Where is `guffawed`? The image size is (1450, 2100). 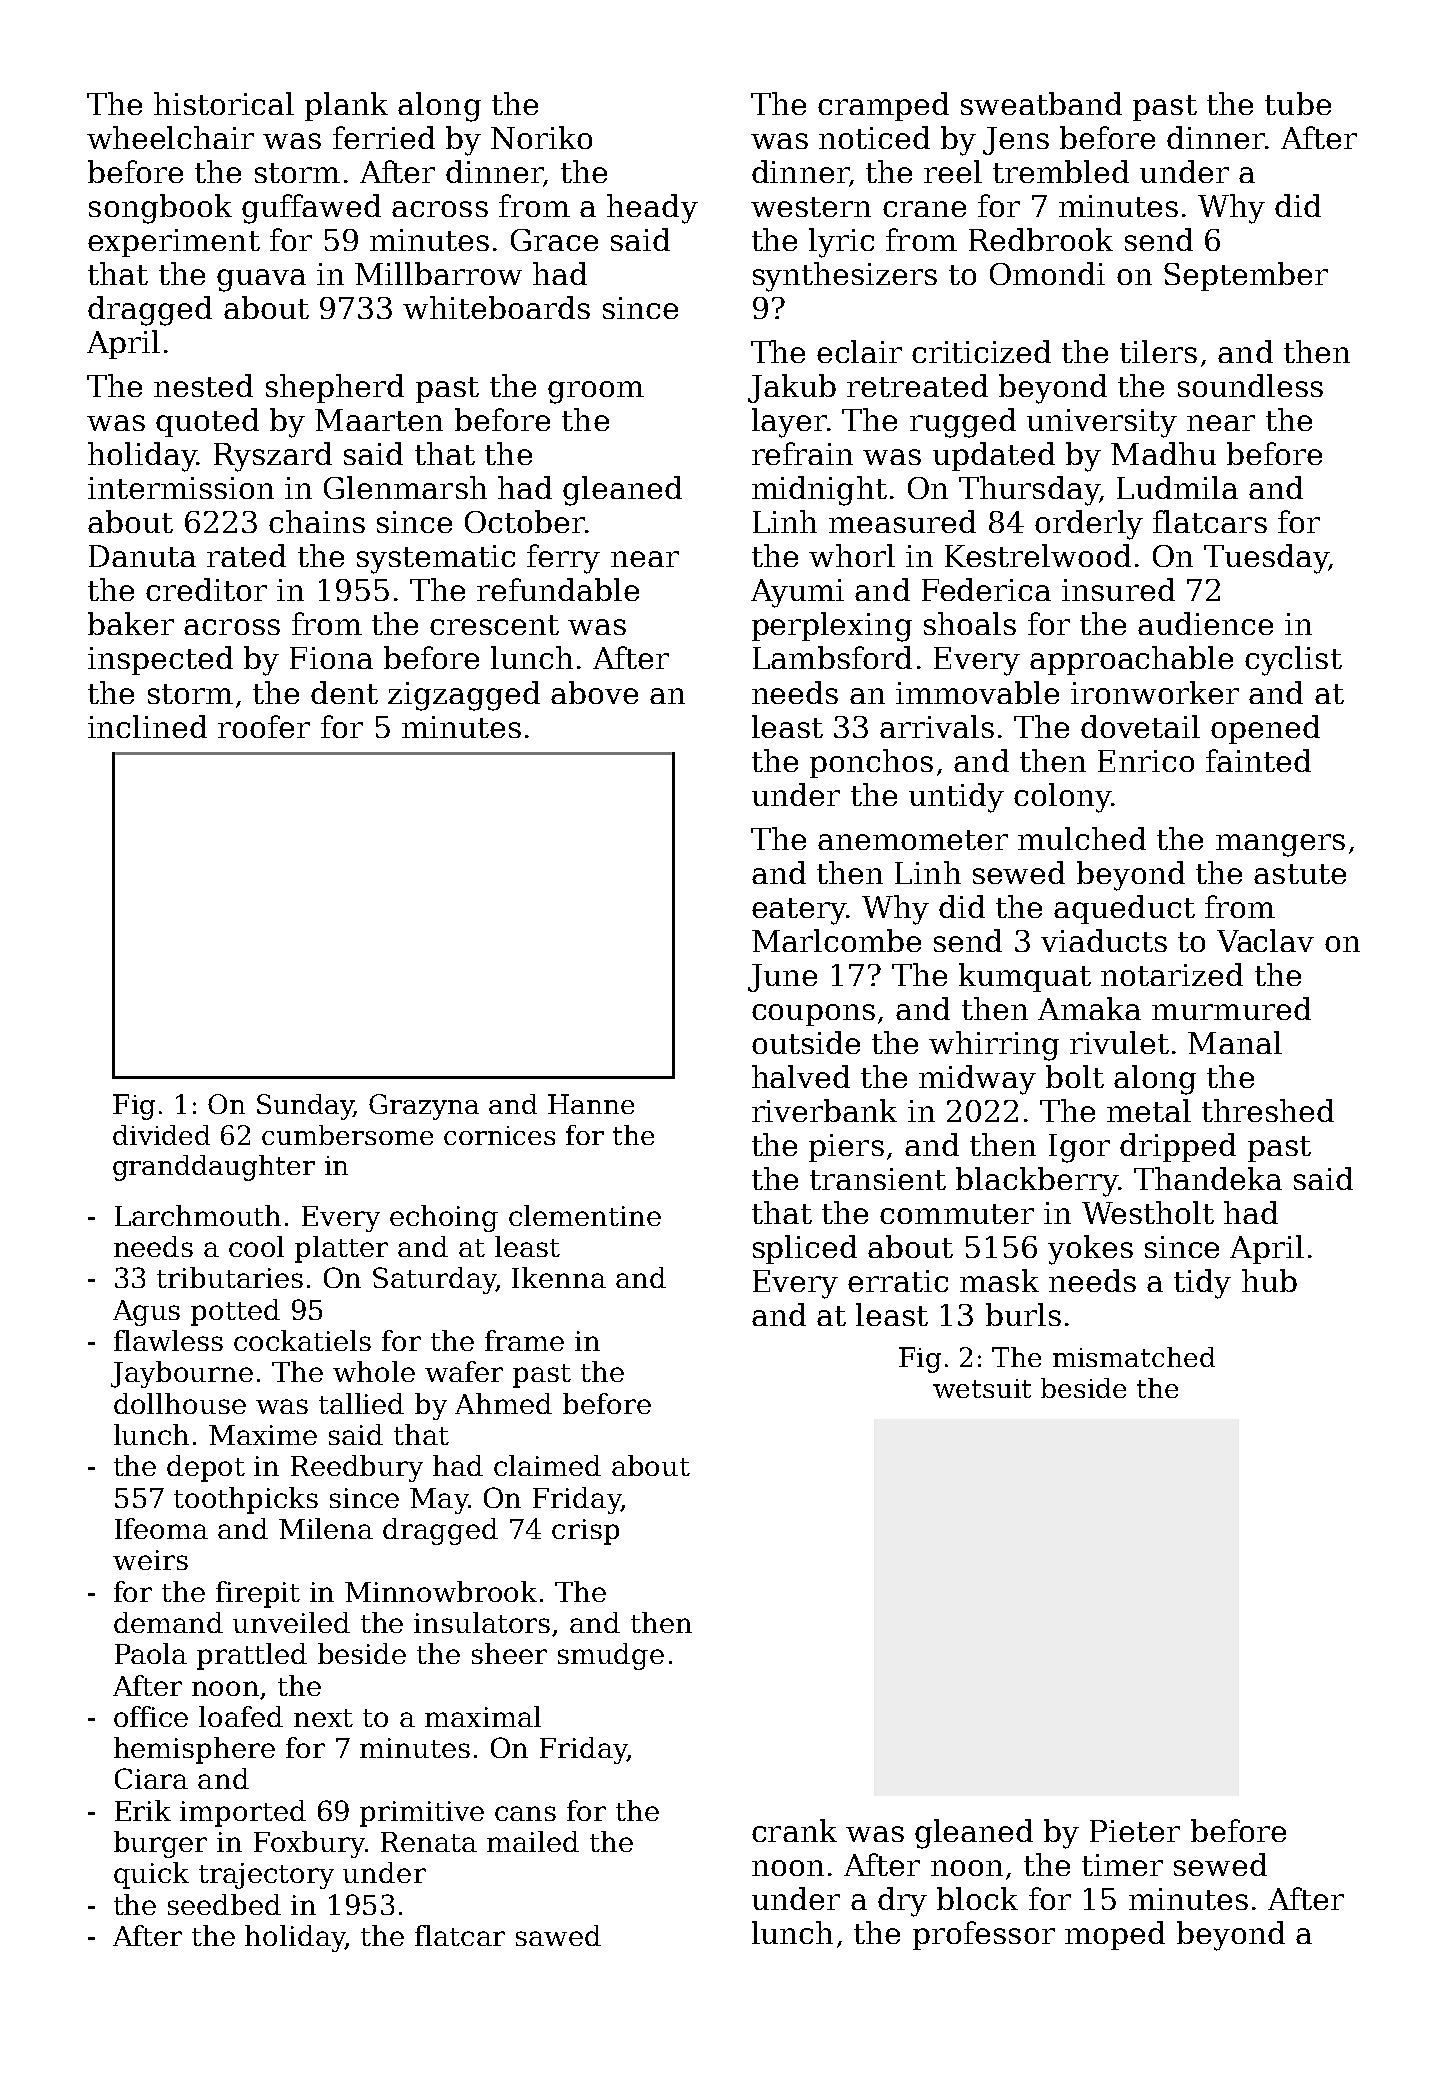
guffawed is located at coordinates (311, 209).
